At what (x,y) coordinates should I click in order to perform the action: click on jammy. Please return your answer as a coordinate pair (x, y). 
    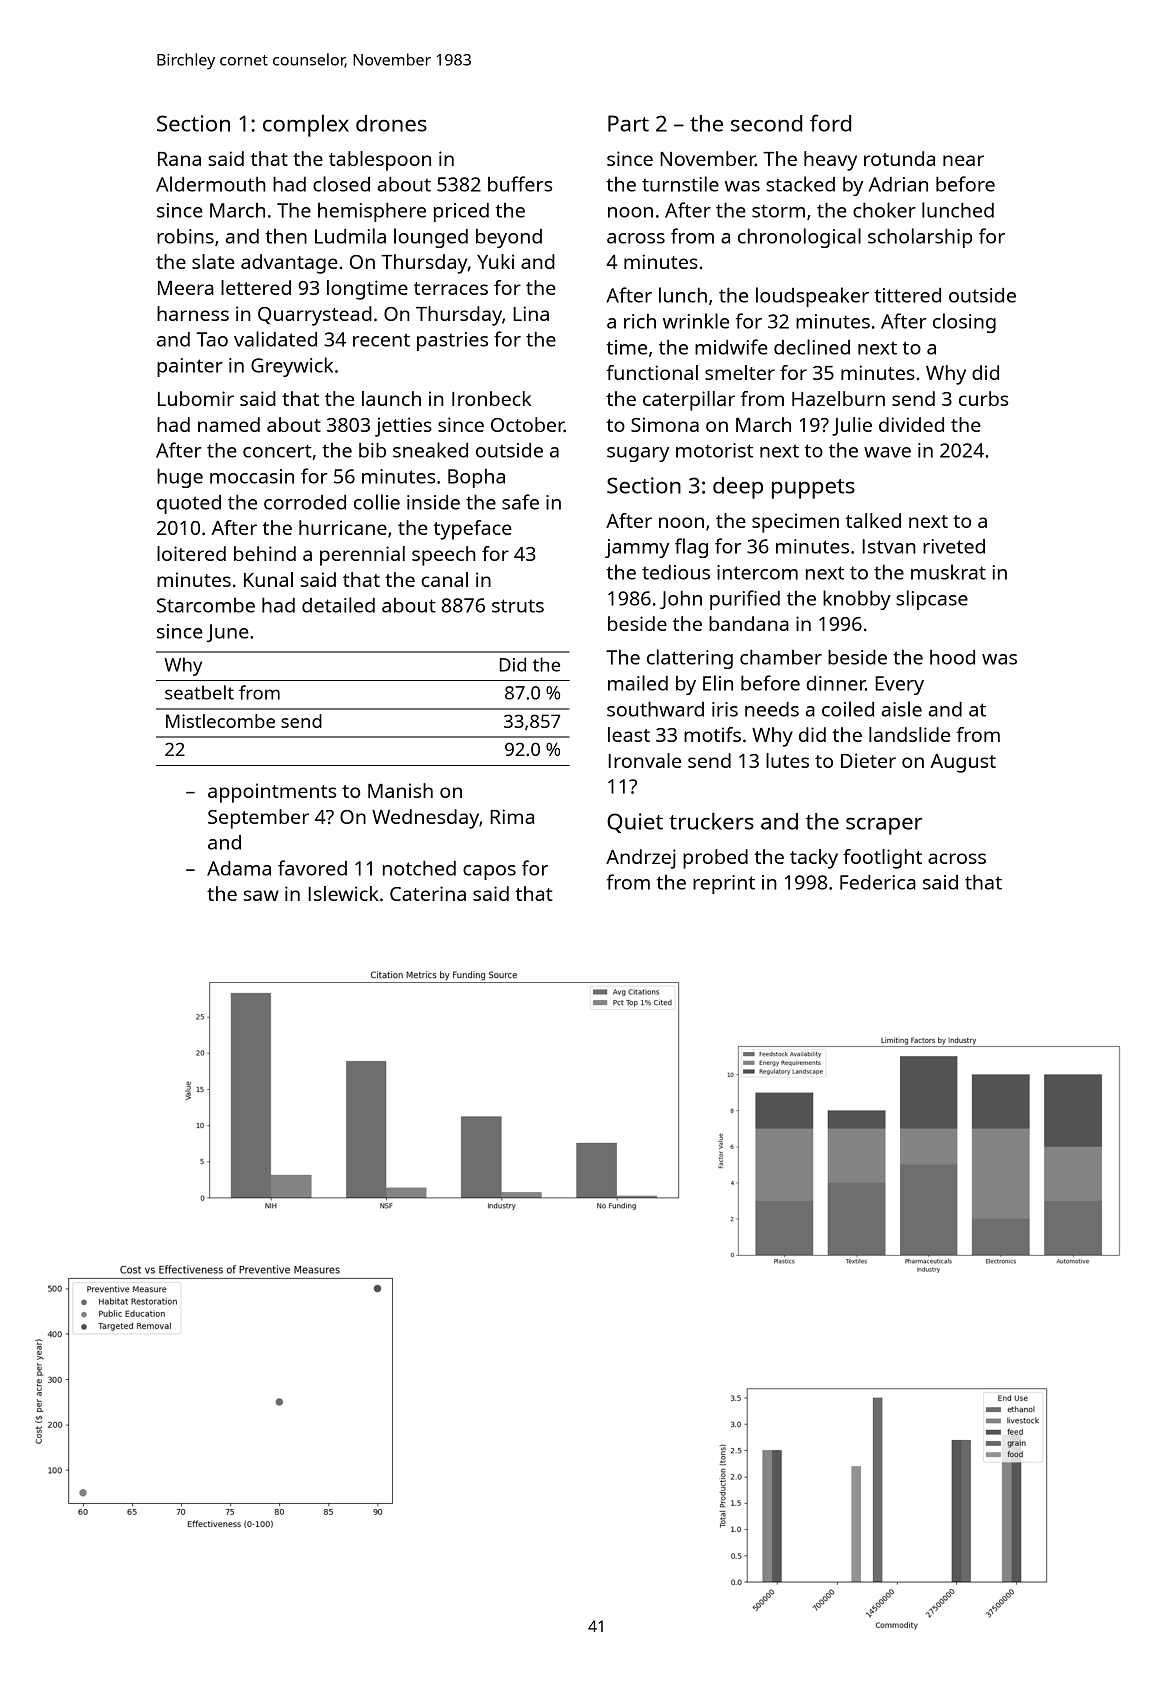
    Looking at the image, I should click on (637, 548).
